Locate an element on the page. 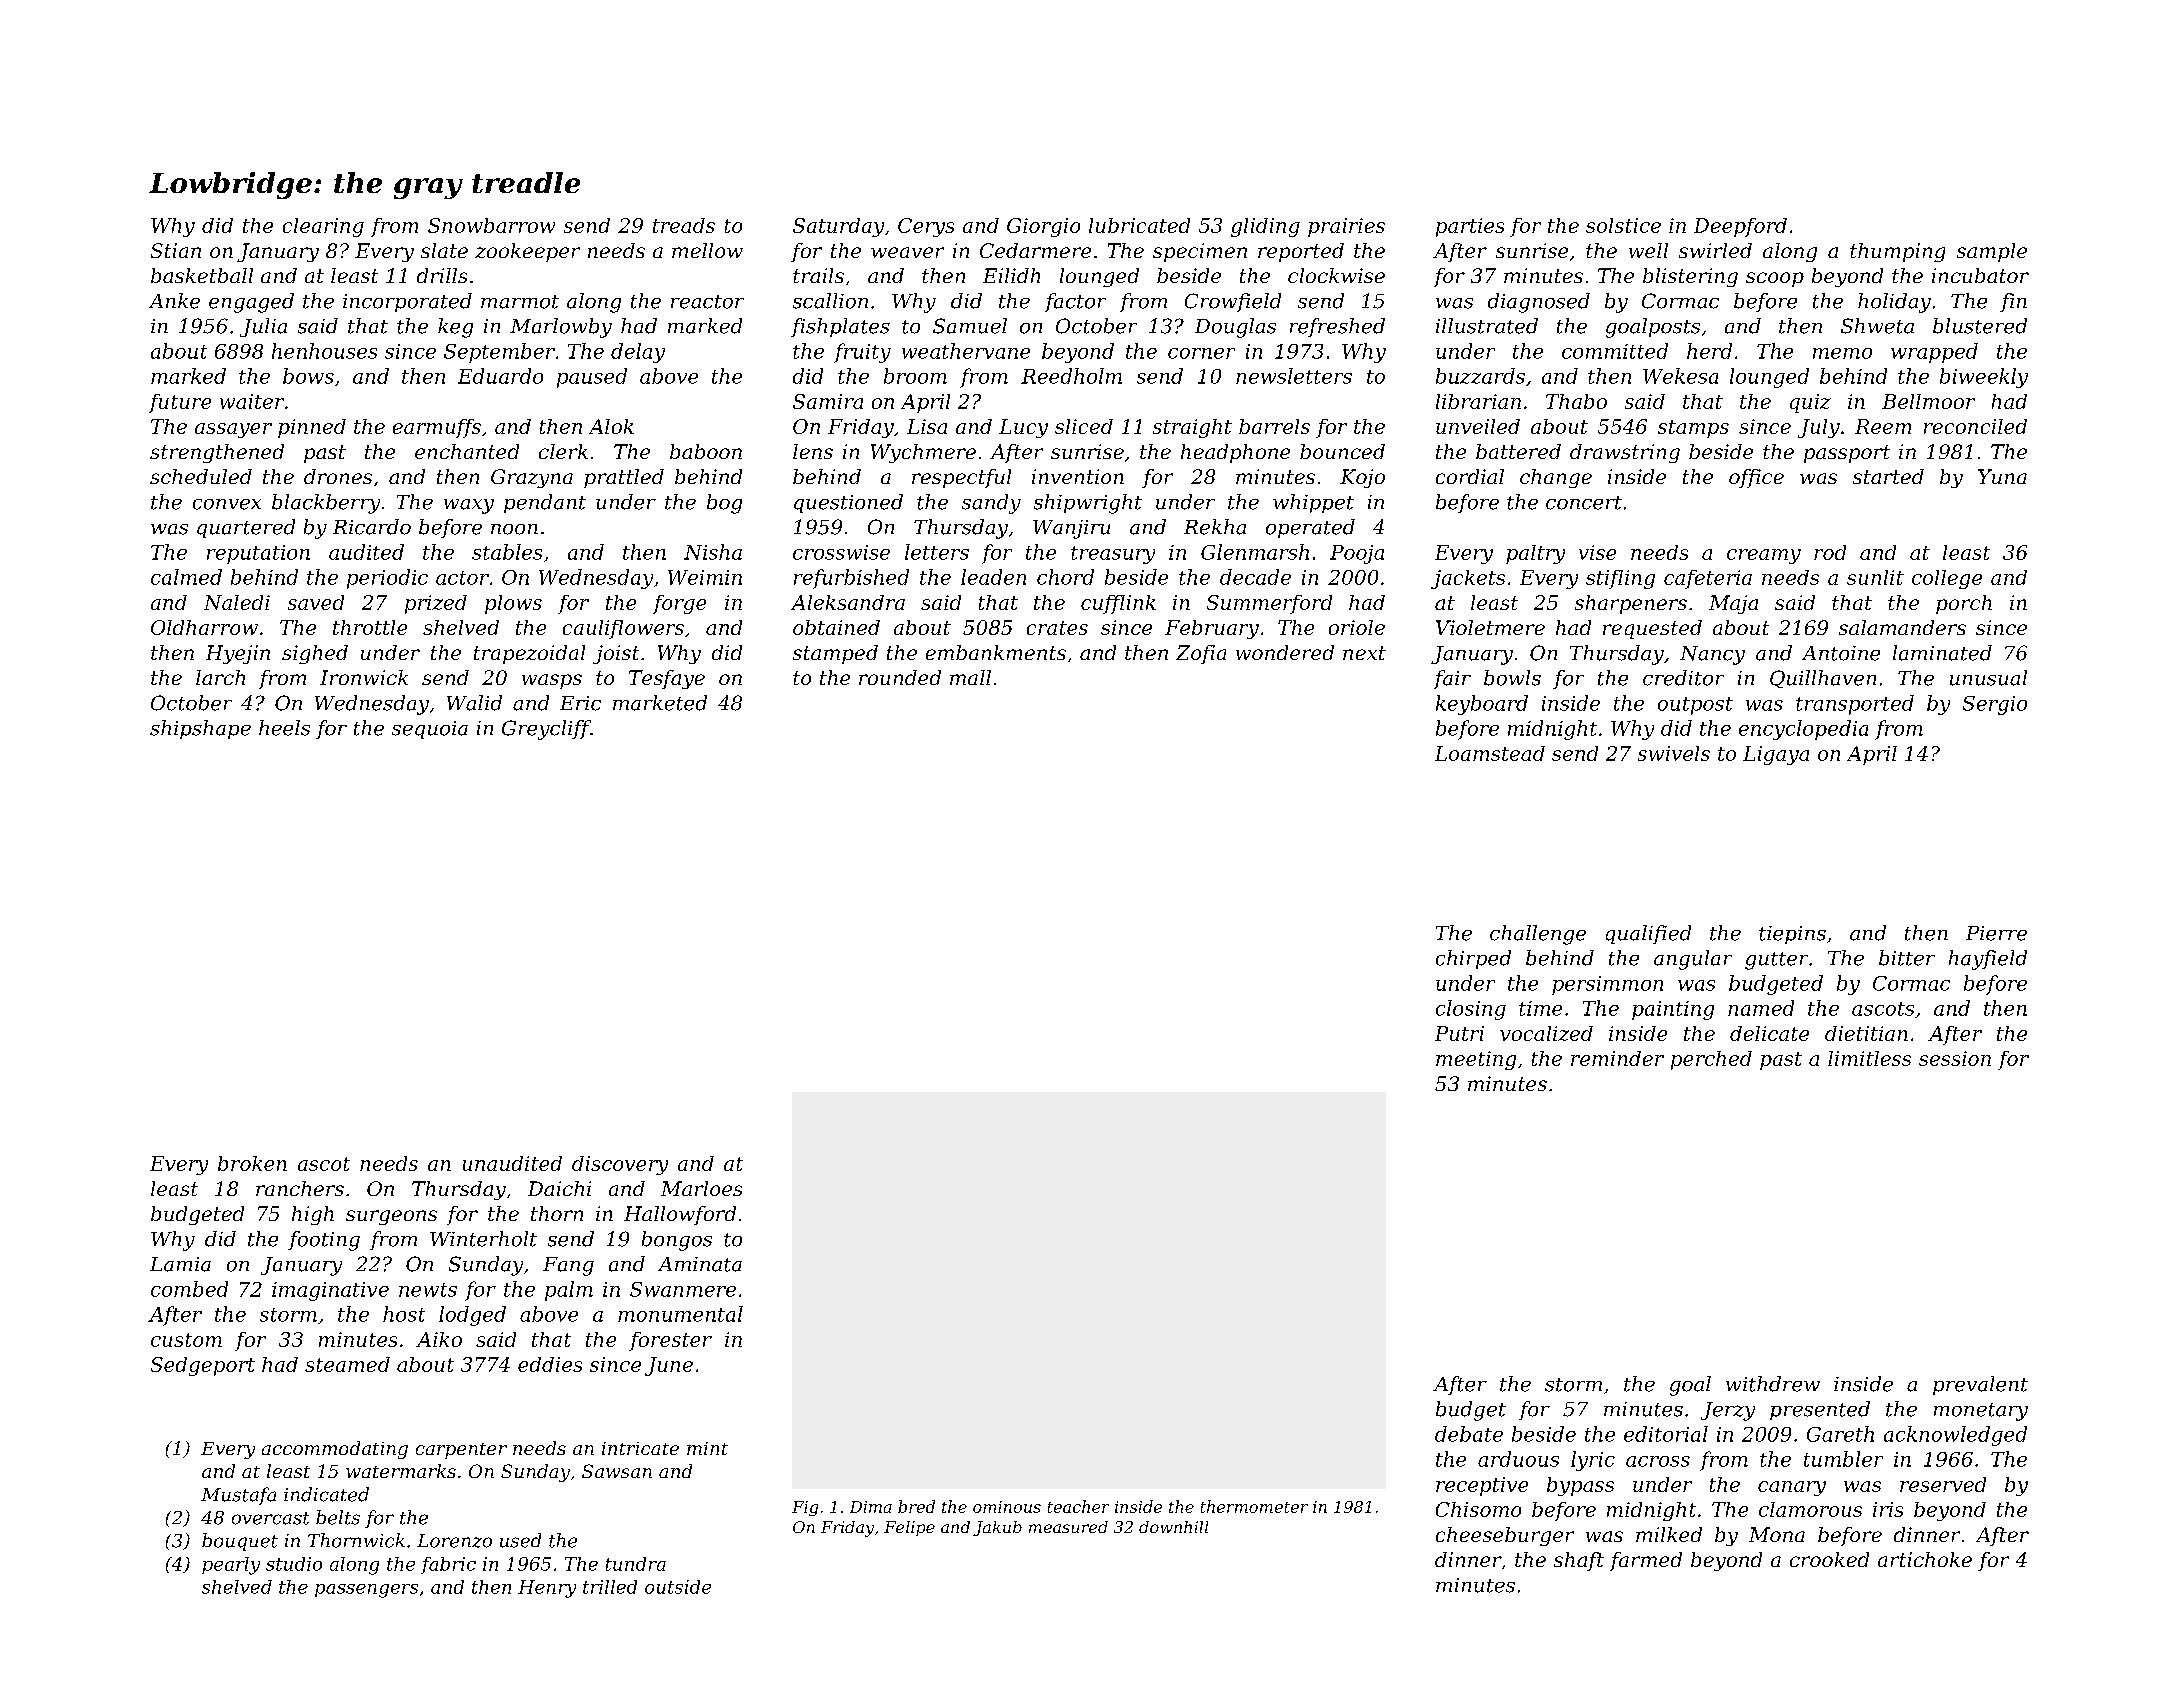 This page has width=2178, height=1683. Wekesa is located at coordinates (1680, 376).
